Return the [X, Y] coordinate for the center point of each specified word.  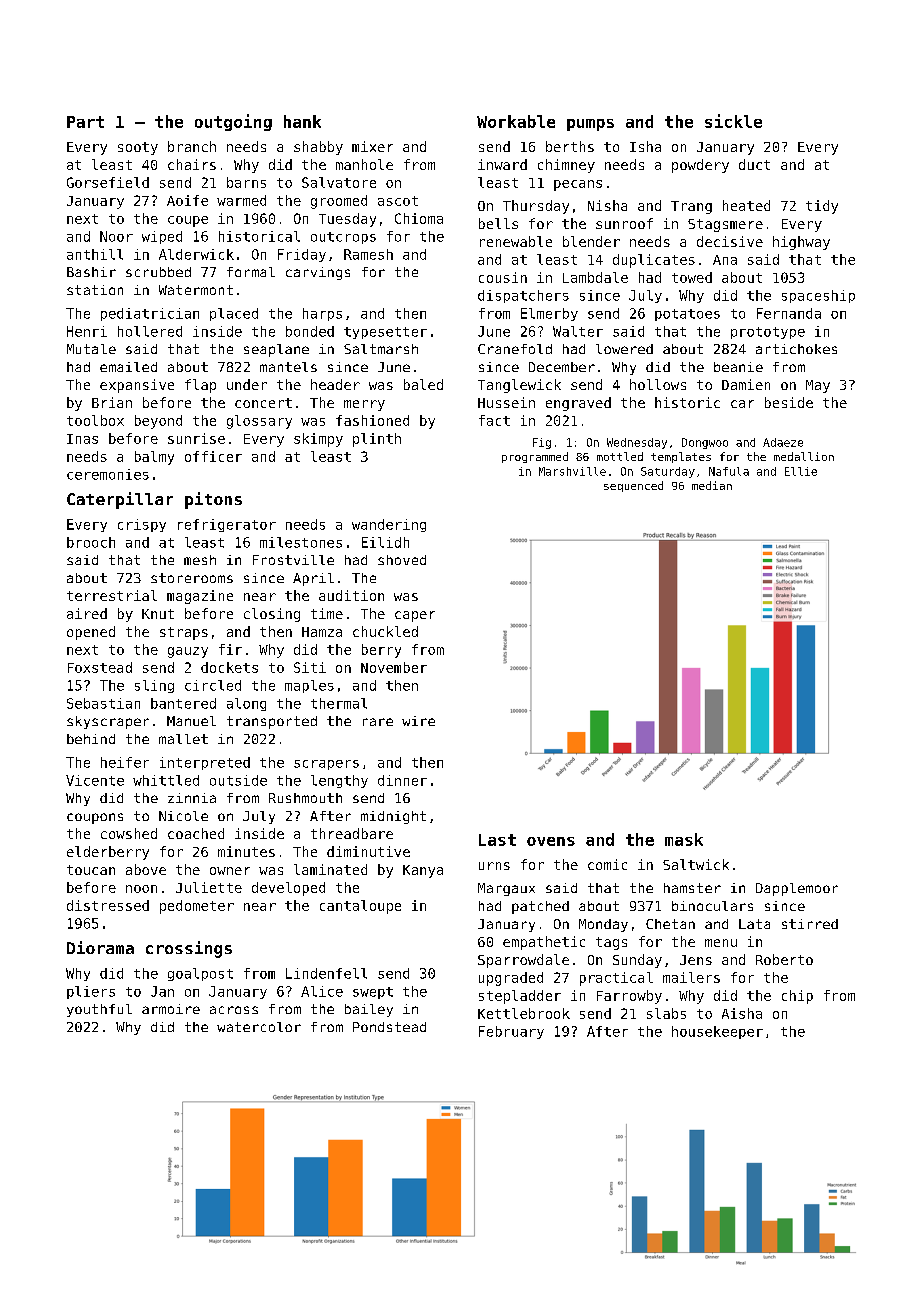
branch [192, 146]
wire [418, 721]
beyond [158, 422]
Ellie [801, 471]
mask [684, 839]
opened [91, 633]
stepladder [520, 997]
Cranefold [515, 349]
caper [415, 616]
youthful [99, 1010]
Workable [516, 121]
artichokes [796, 349]
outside [238, 780]
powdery [700, 166]
